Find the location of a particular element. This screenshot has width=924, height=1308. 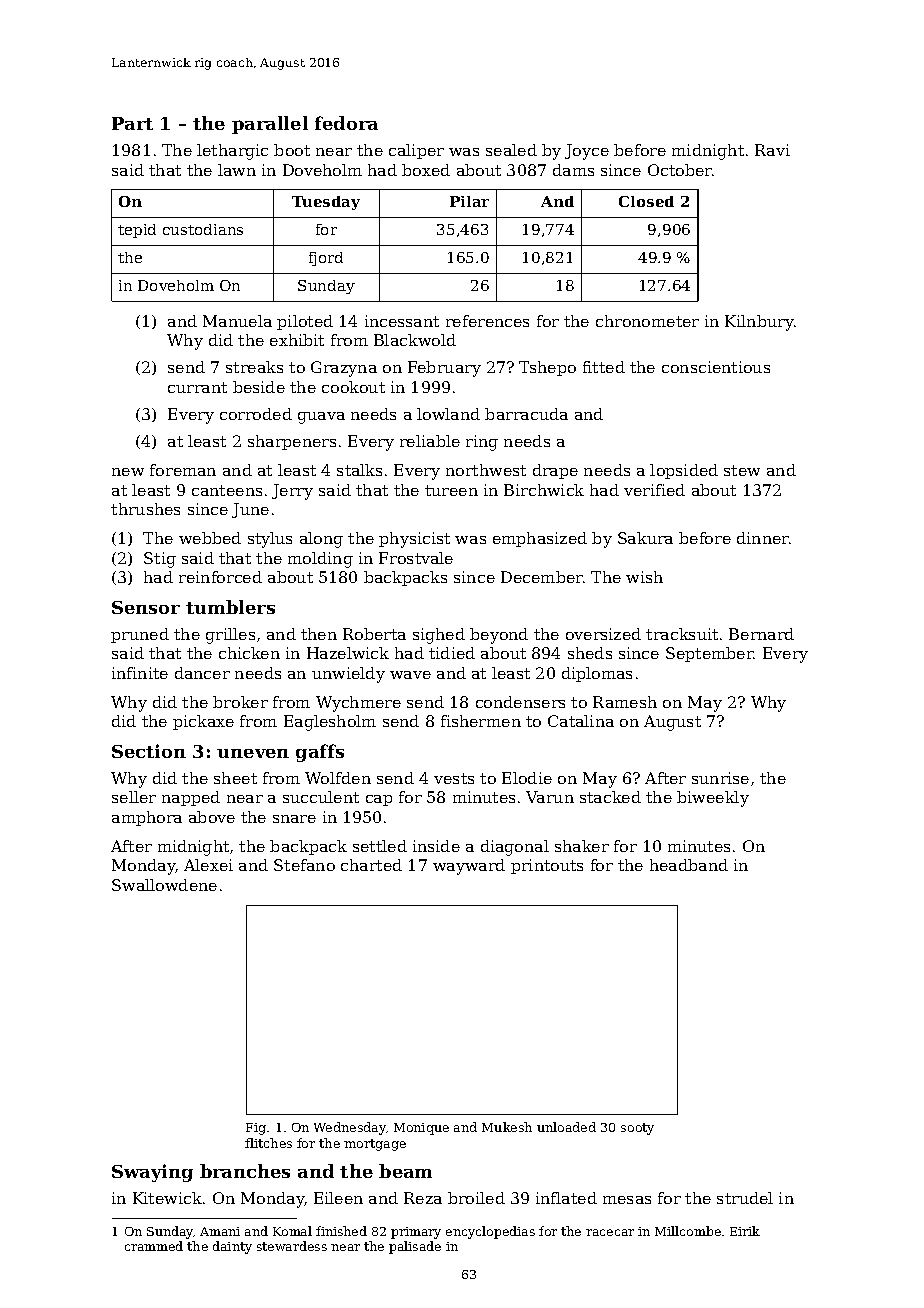

October is located at coordinates (680, 170).
